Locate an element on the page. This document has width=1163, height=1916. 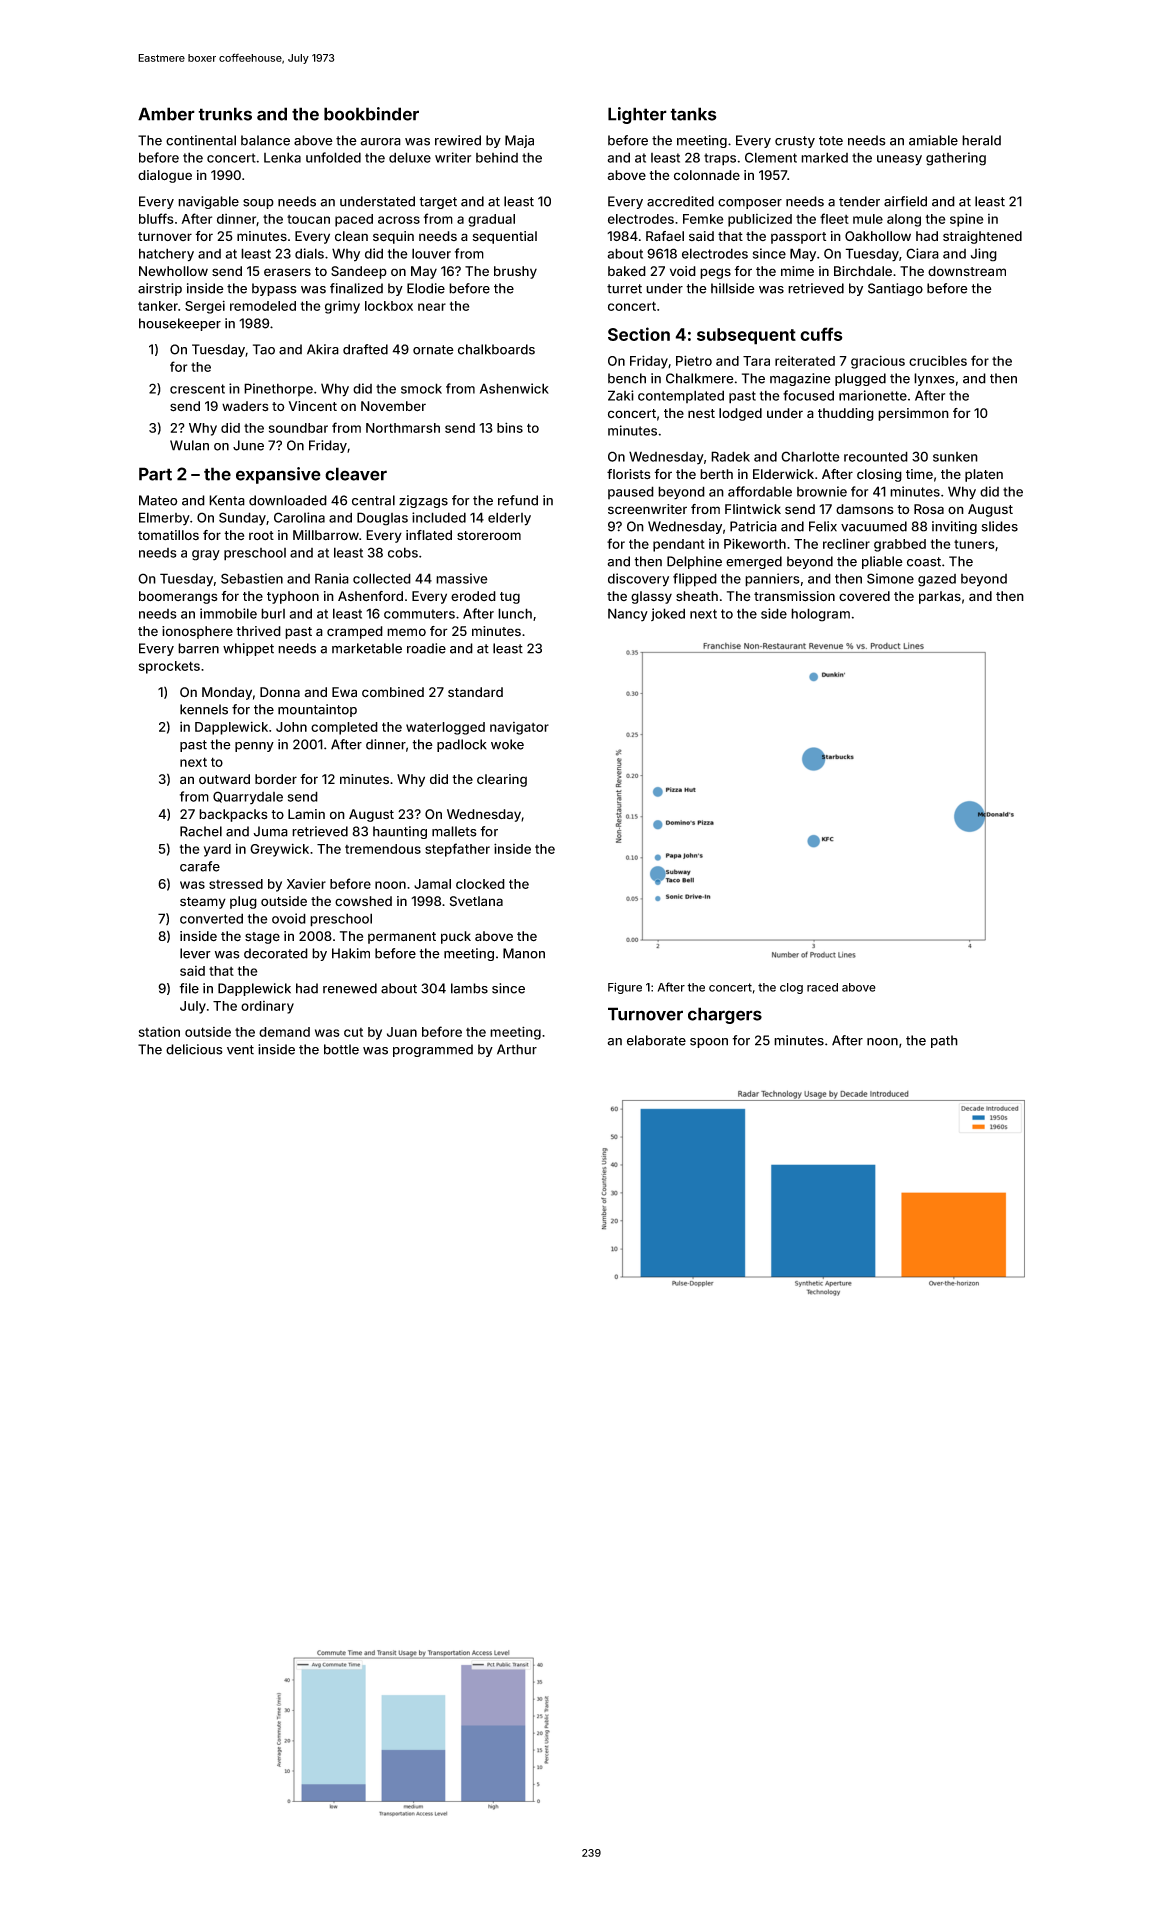
root is located at coordinates (261, 535).
